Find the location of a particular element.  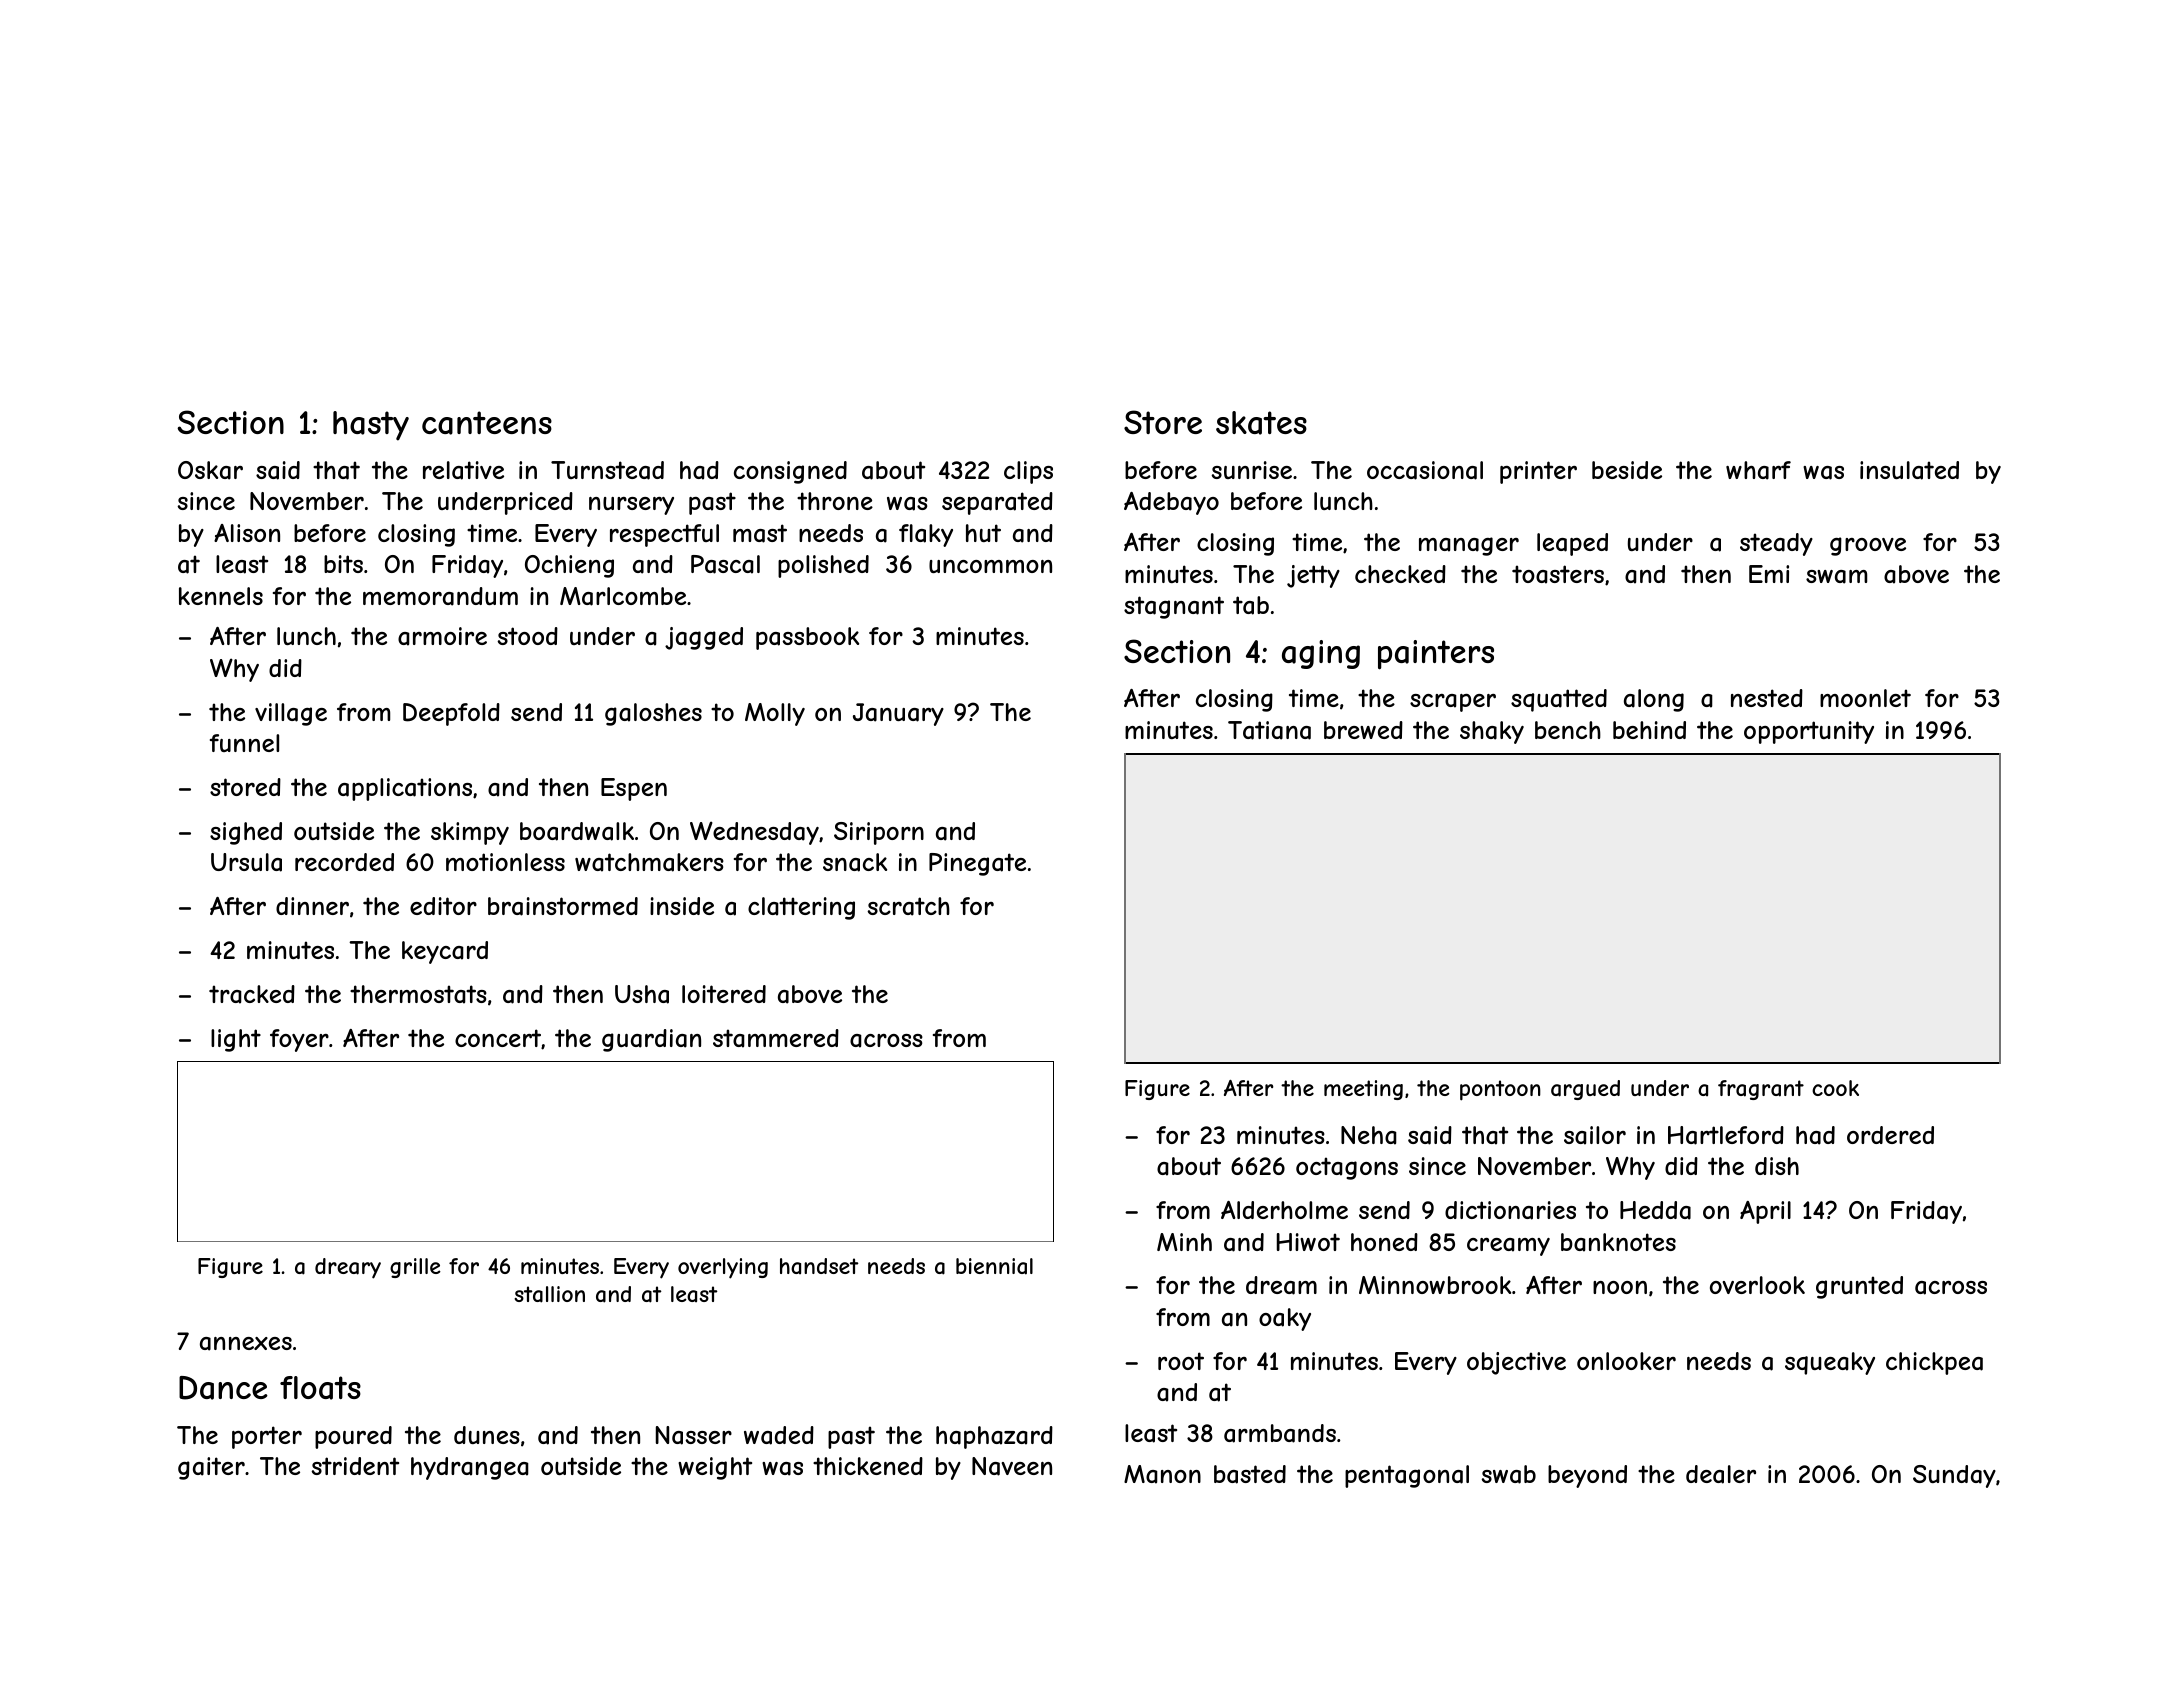

guardian is located at coordinates (651, 1040).
